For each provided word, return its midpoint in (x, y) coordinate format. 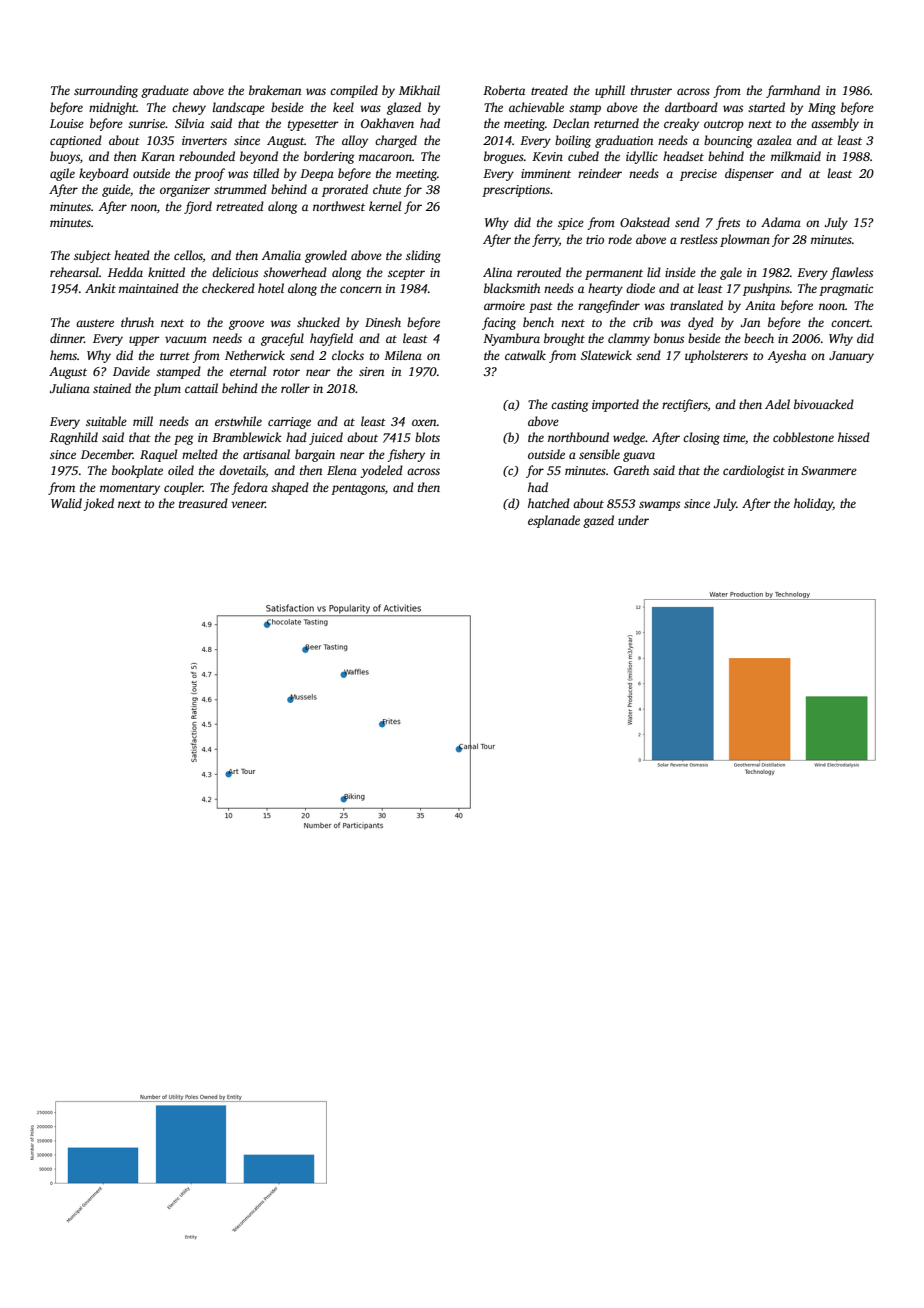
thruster (651, 90)
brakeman (275, 90)
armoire (504, 305)
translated (696, 305)
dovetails (242, 470)
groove (246, 325)
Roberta (504, 90)
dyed (701, 323)
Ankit (100, 288)
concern (361, 289)
